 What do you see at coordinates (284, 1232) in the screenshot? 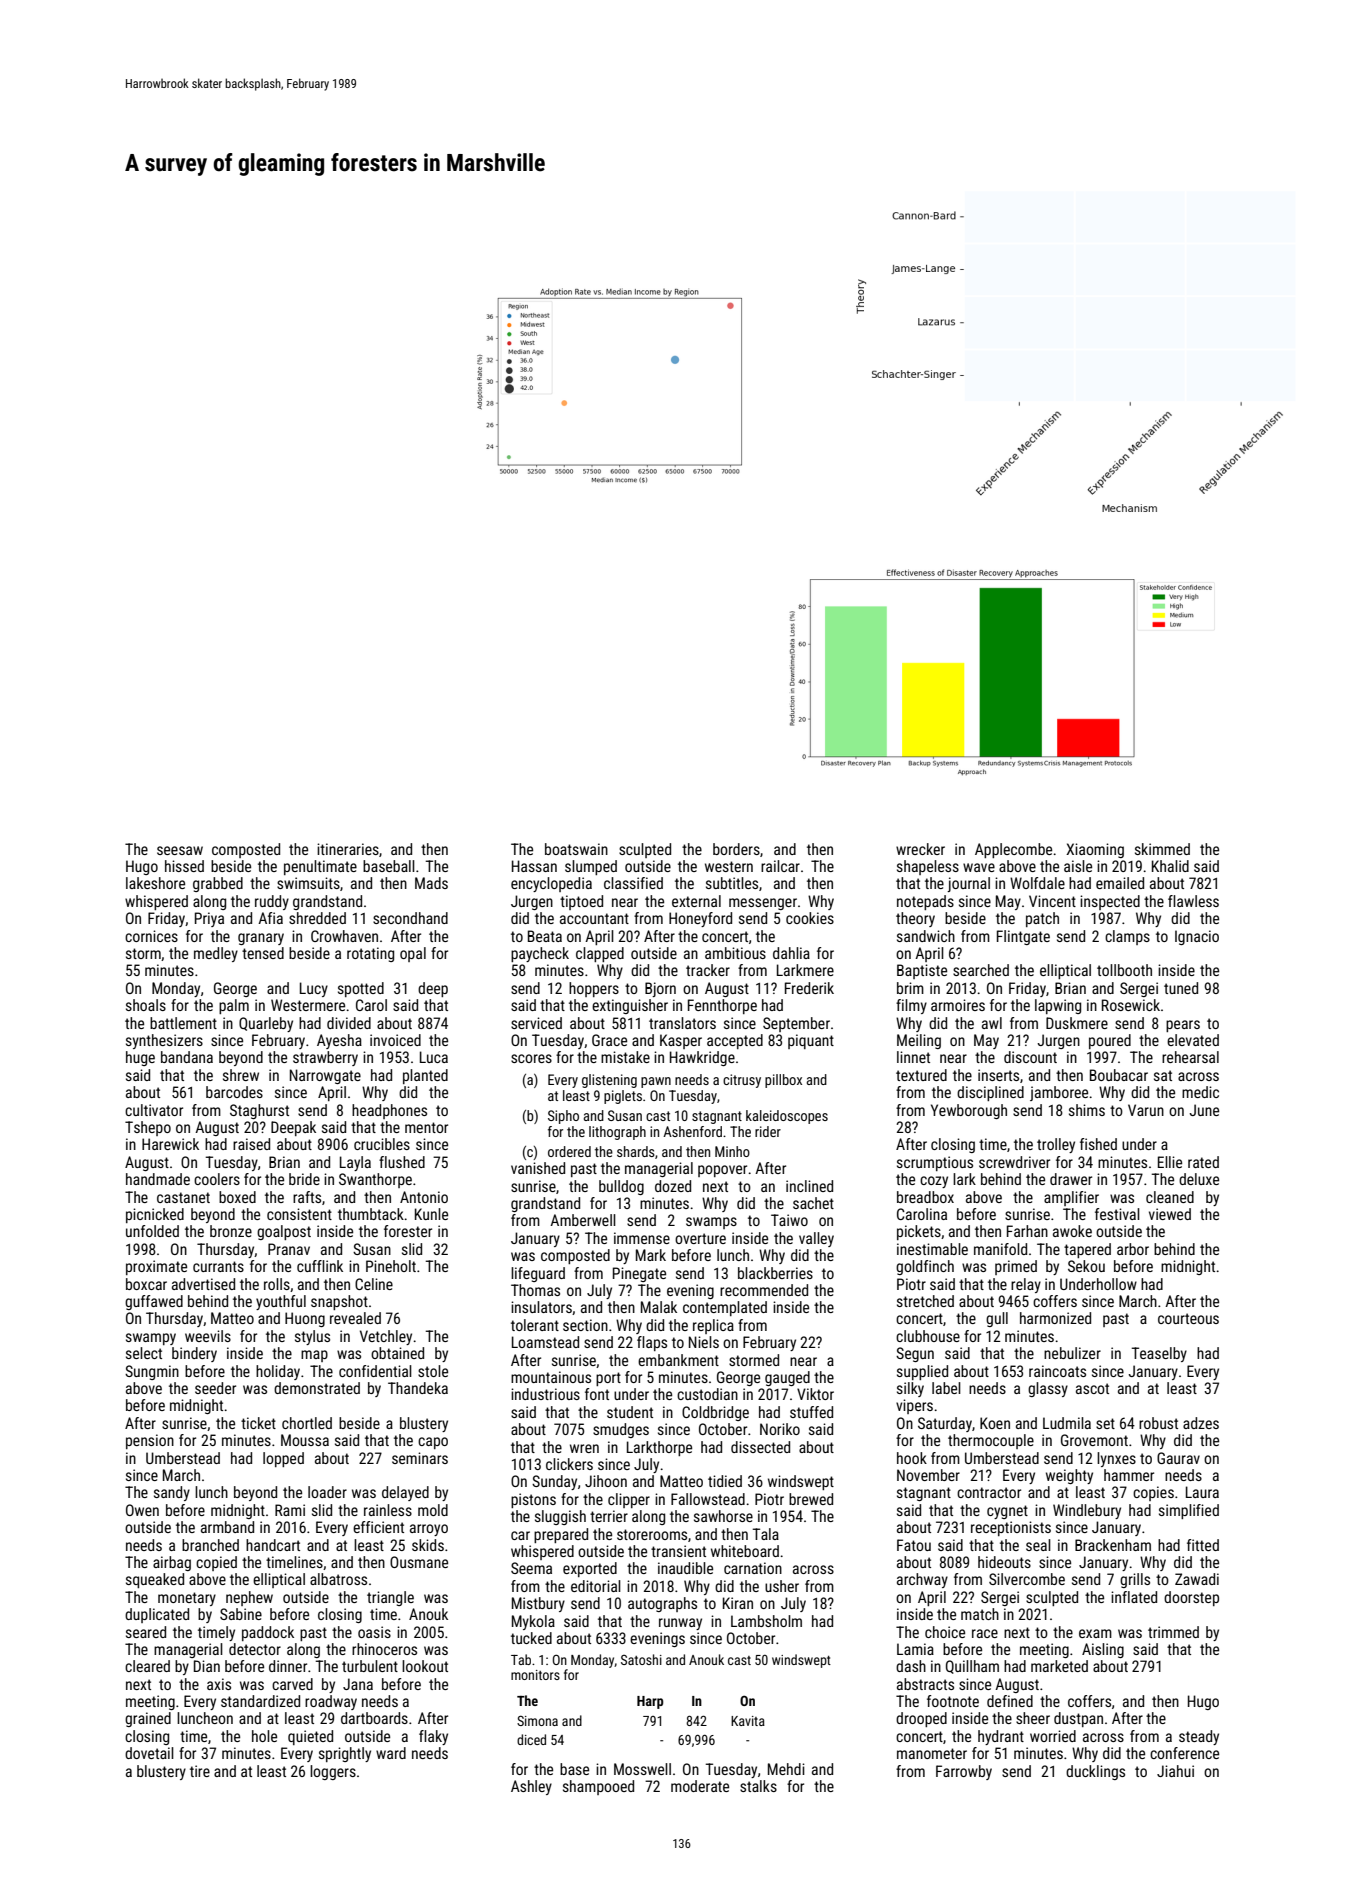
I see `goalpost` at bounding box center [284, 1232].
